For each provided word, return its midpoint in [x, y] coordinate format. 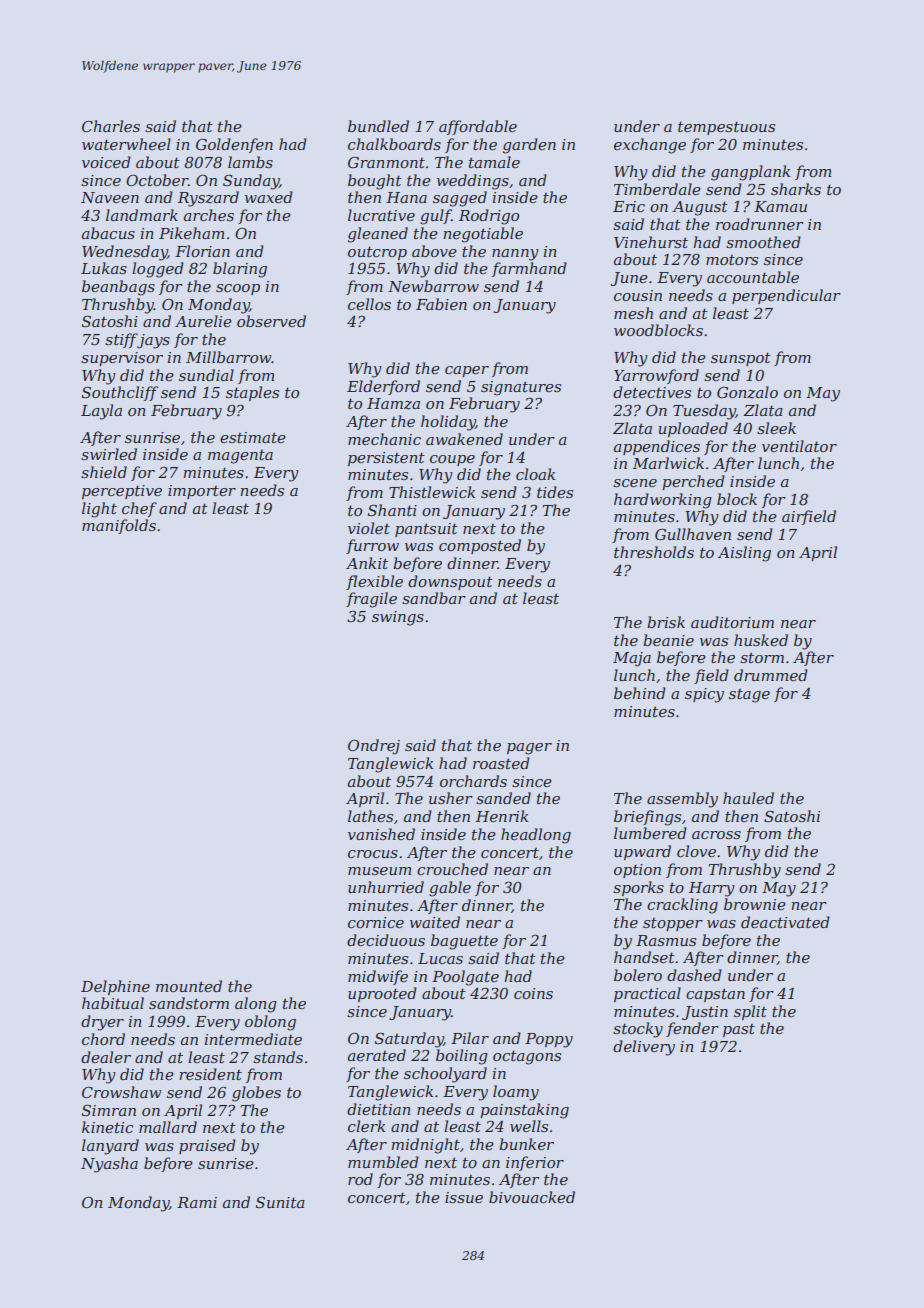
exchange [650, 146]
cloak [535, 474]
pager [529, 749]
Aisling [744, 554]
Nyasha [109, 1165]
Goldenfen [234, 145]
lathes [370, 816]
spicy [704, 695]
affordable [478, 127]
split [750, 1012]
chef [139, 509]
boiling [462, 1057]
